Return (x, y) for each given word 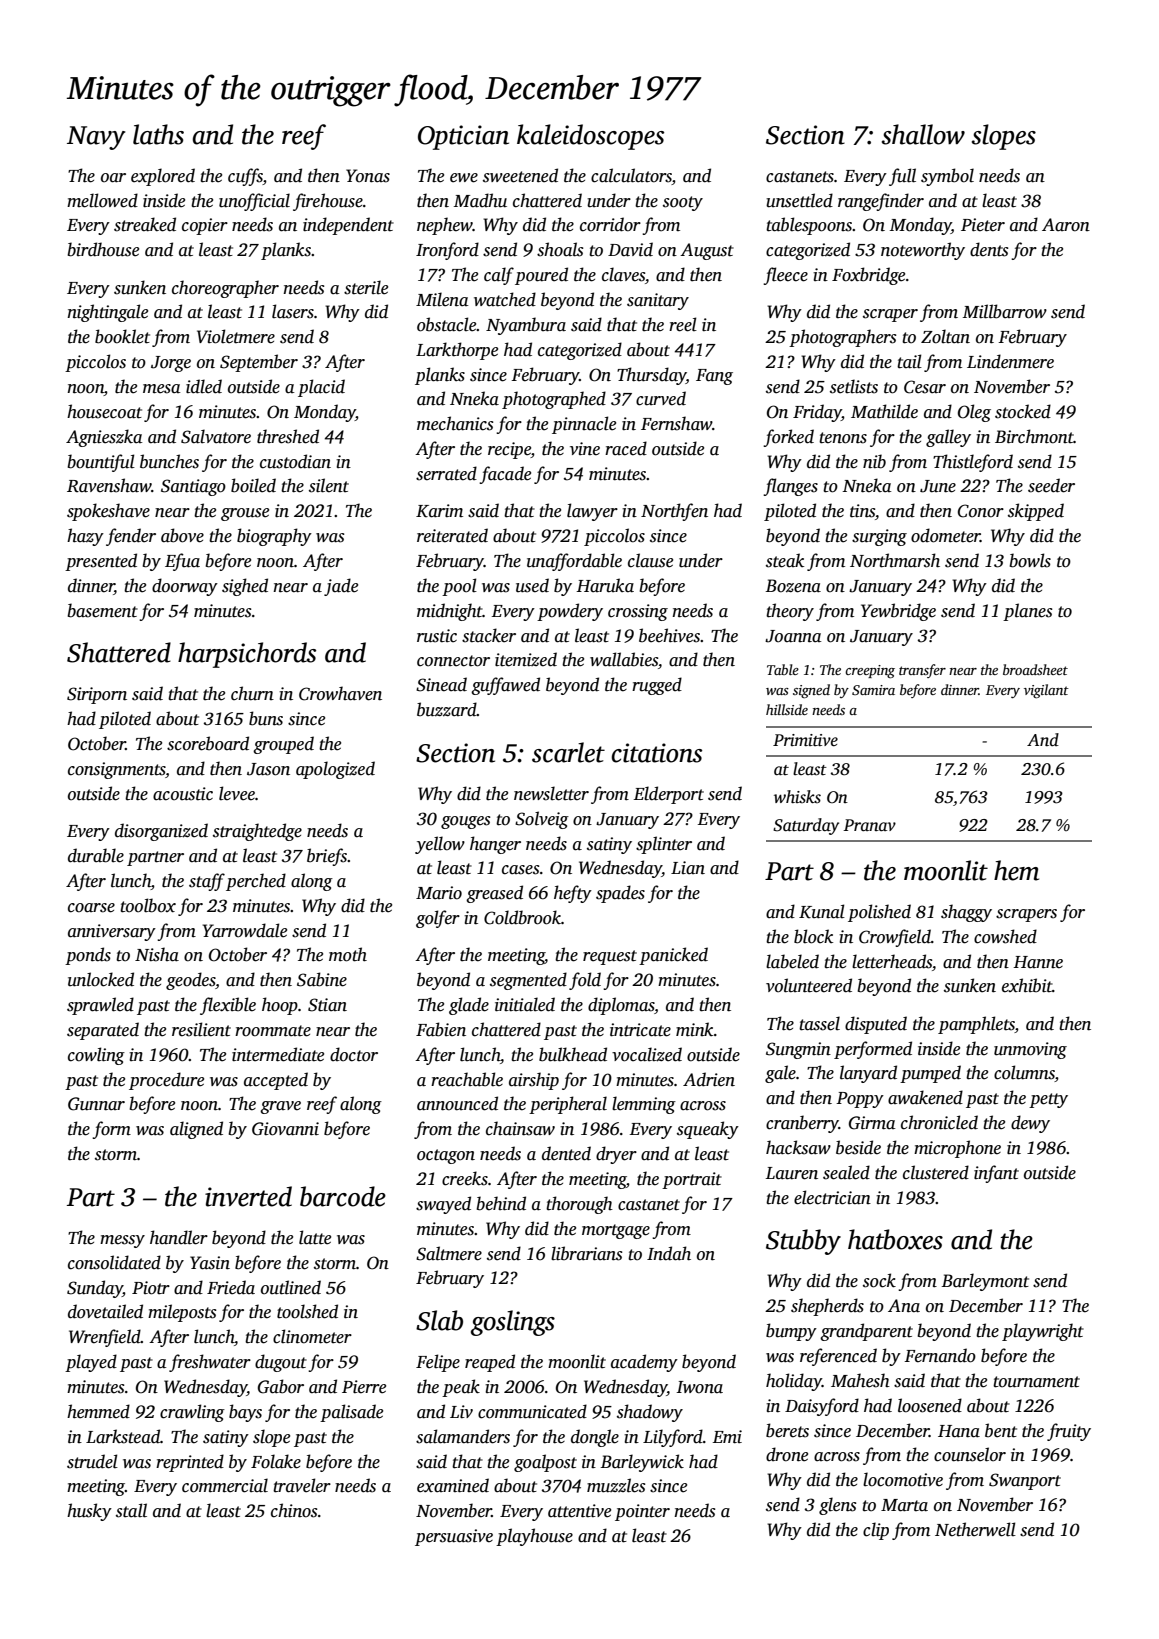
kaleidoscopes (590, 137)
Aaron (1066, 225)
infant (996, 1174)
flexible (228, 1006)
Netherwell (975, 1529)
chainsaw (520, 1128)
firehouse (328, 202)
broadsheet (1035, 669)
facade (505, 475)
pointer (642, 1512)
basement (102, 610)
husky (89, 1512)
